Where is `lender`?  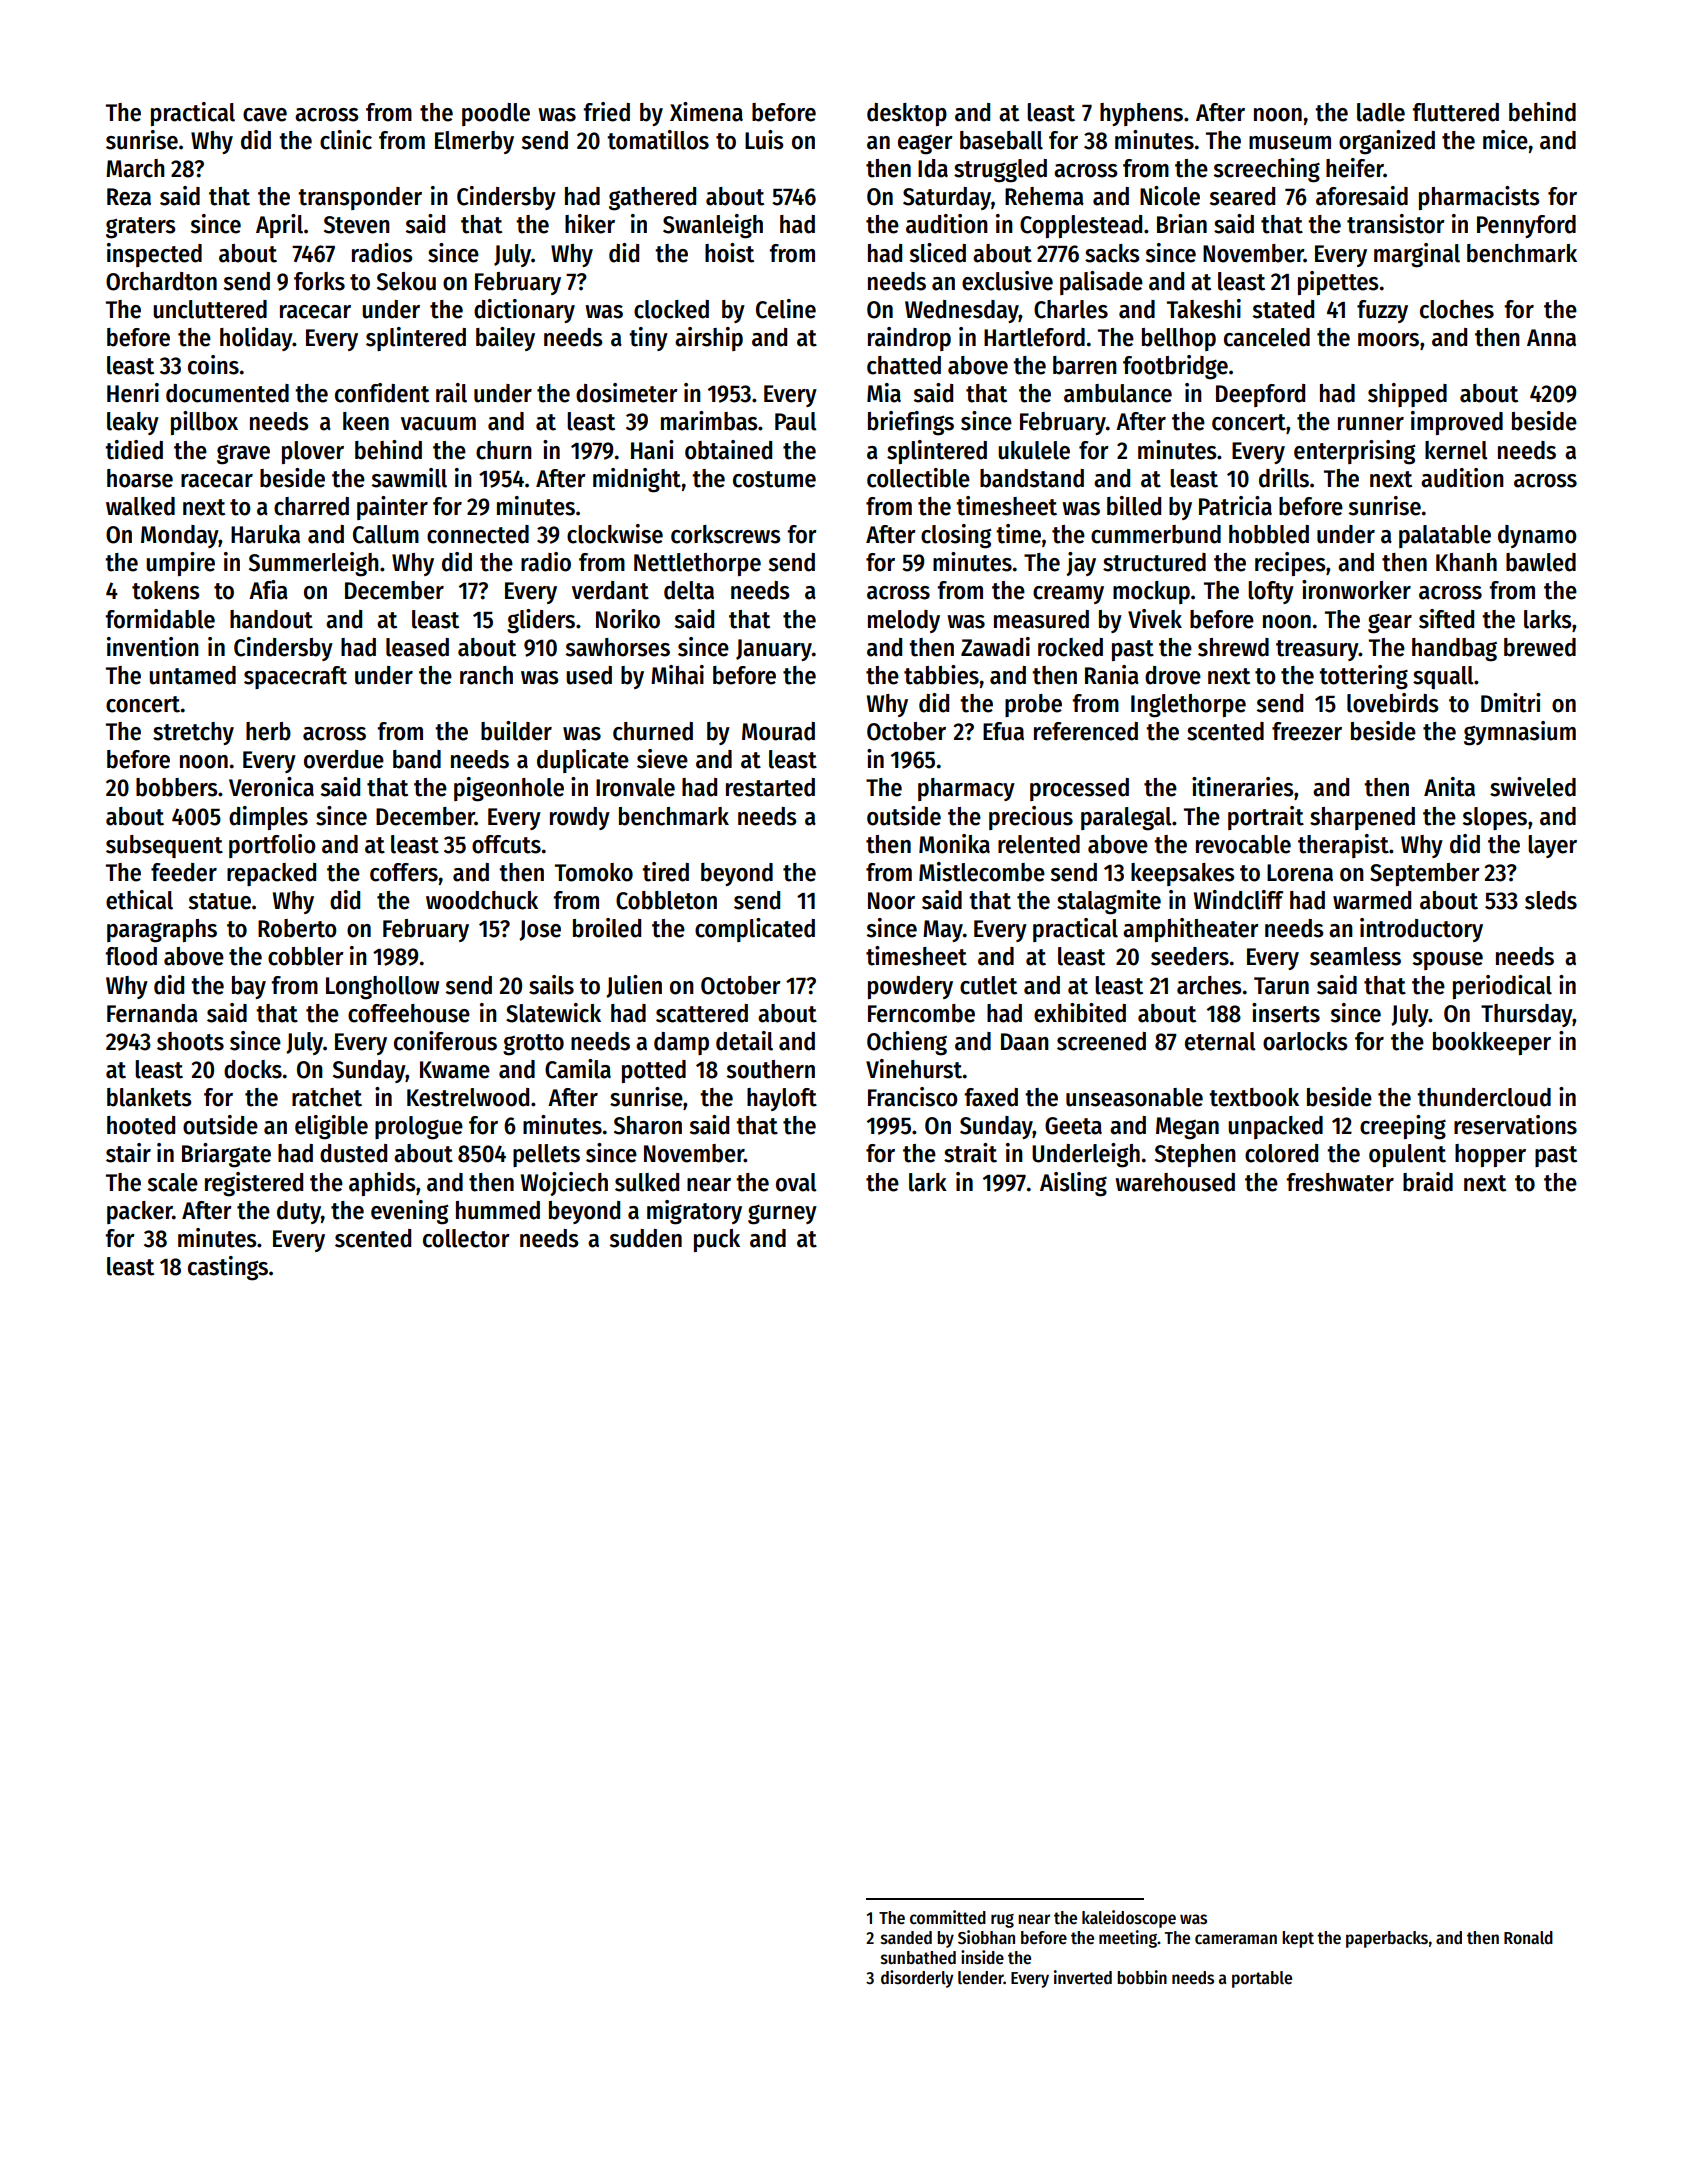
lender is located at coordinates (981, 1978).
